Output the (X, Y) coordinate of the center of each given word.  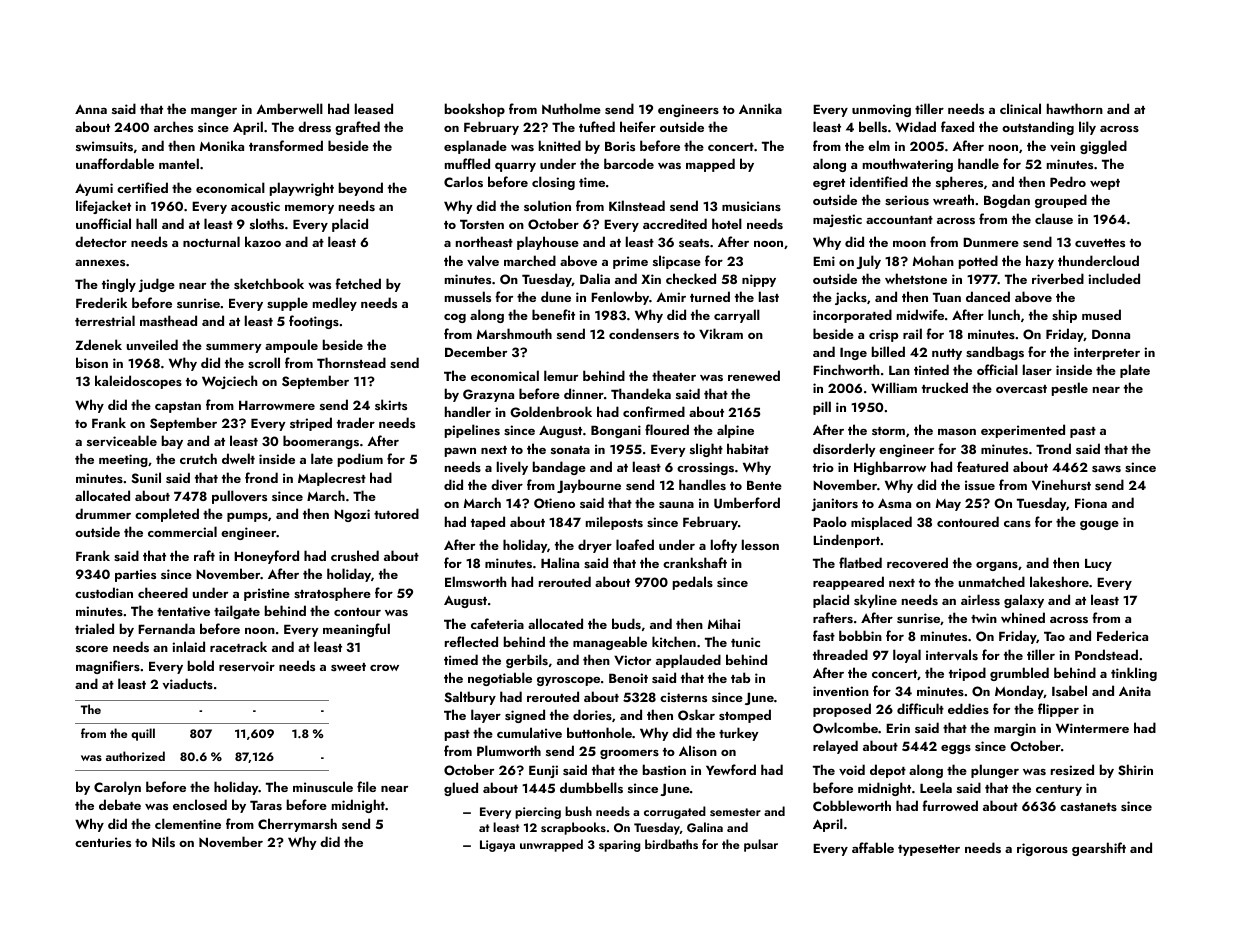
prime (630, 262)
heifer (638, 126)
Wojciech (229, 382)
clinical (1020, 108)
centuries (103, 842)
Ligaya (497, 846)
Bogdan (1007, 201)
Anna (91, 109)
